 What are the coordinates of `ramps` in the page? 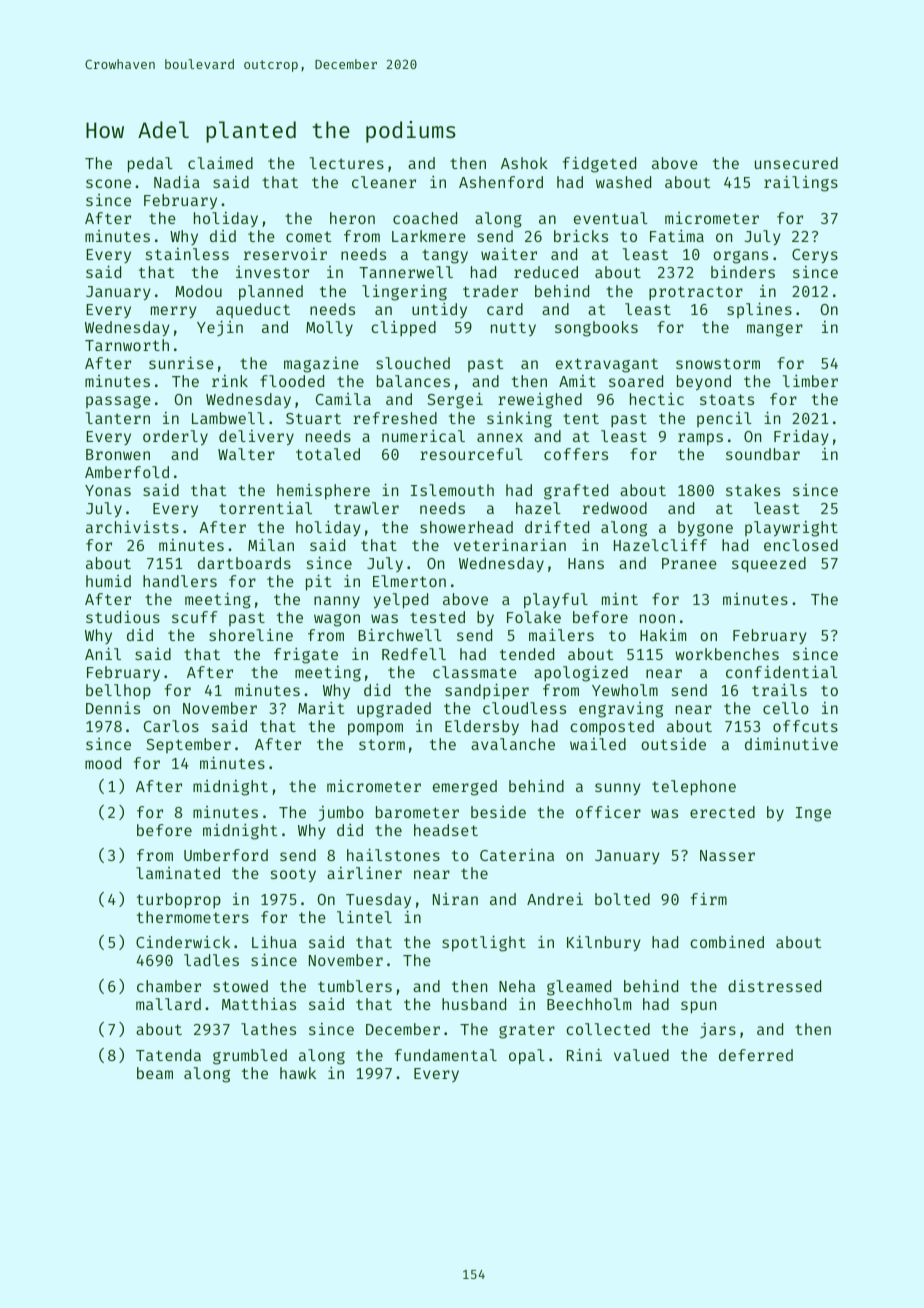 It's located at (700, 439).
